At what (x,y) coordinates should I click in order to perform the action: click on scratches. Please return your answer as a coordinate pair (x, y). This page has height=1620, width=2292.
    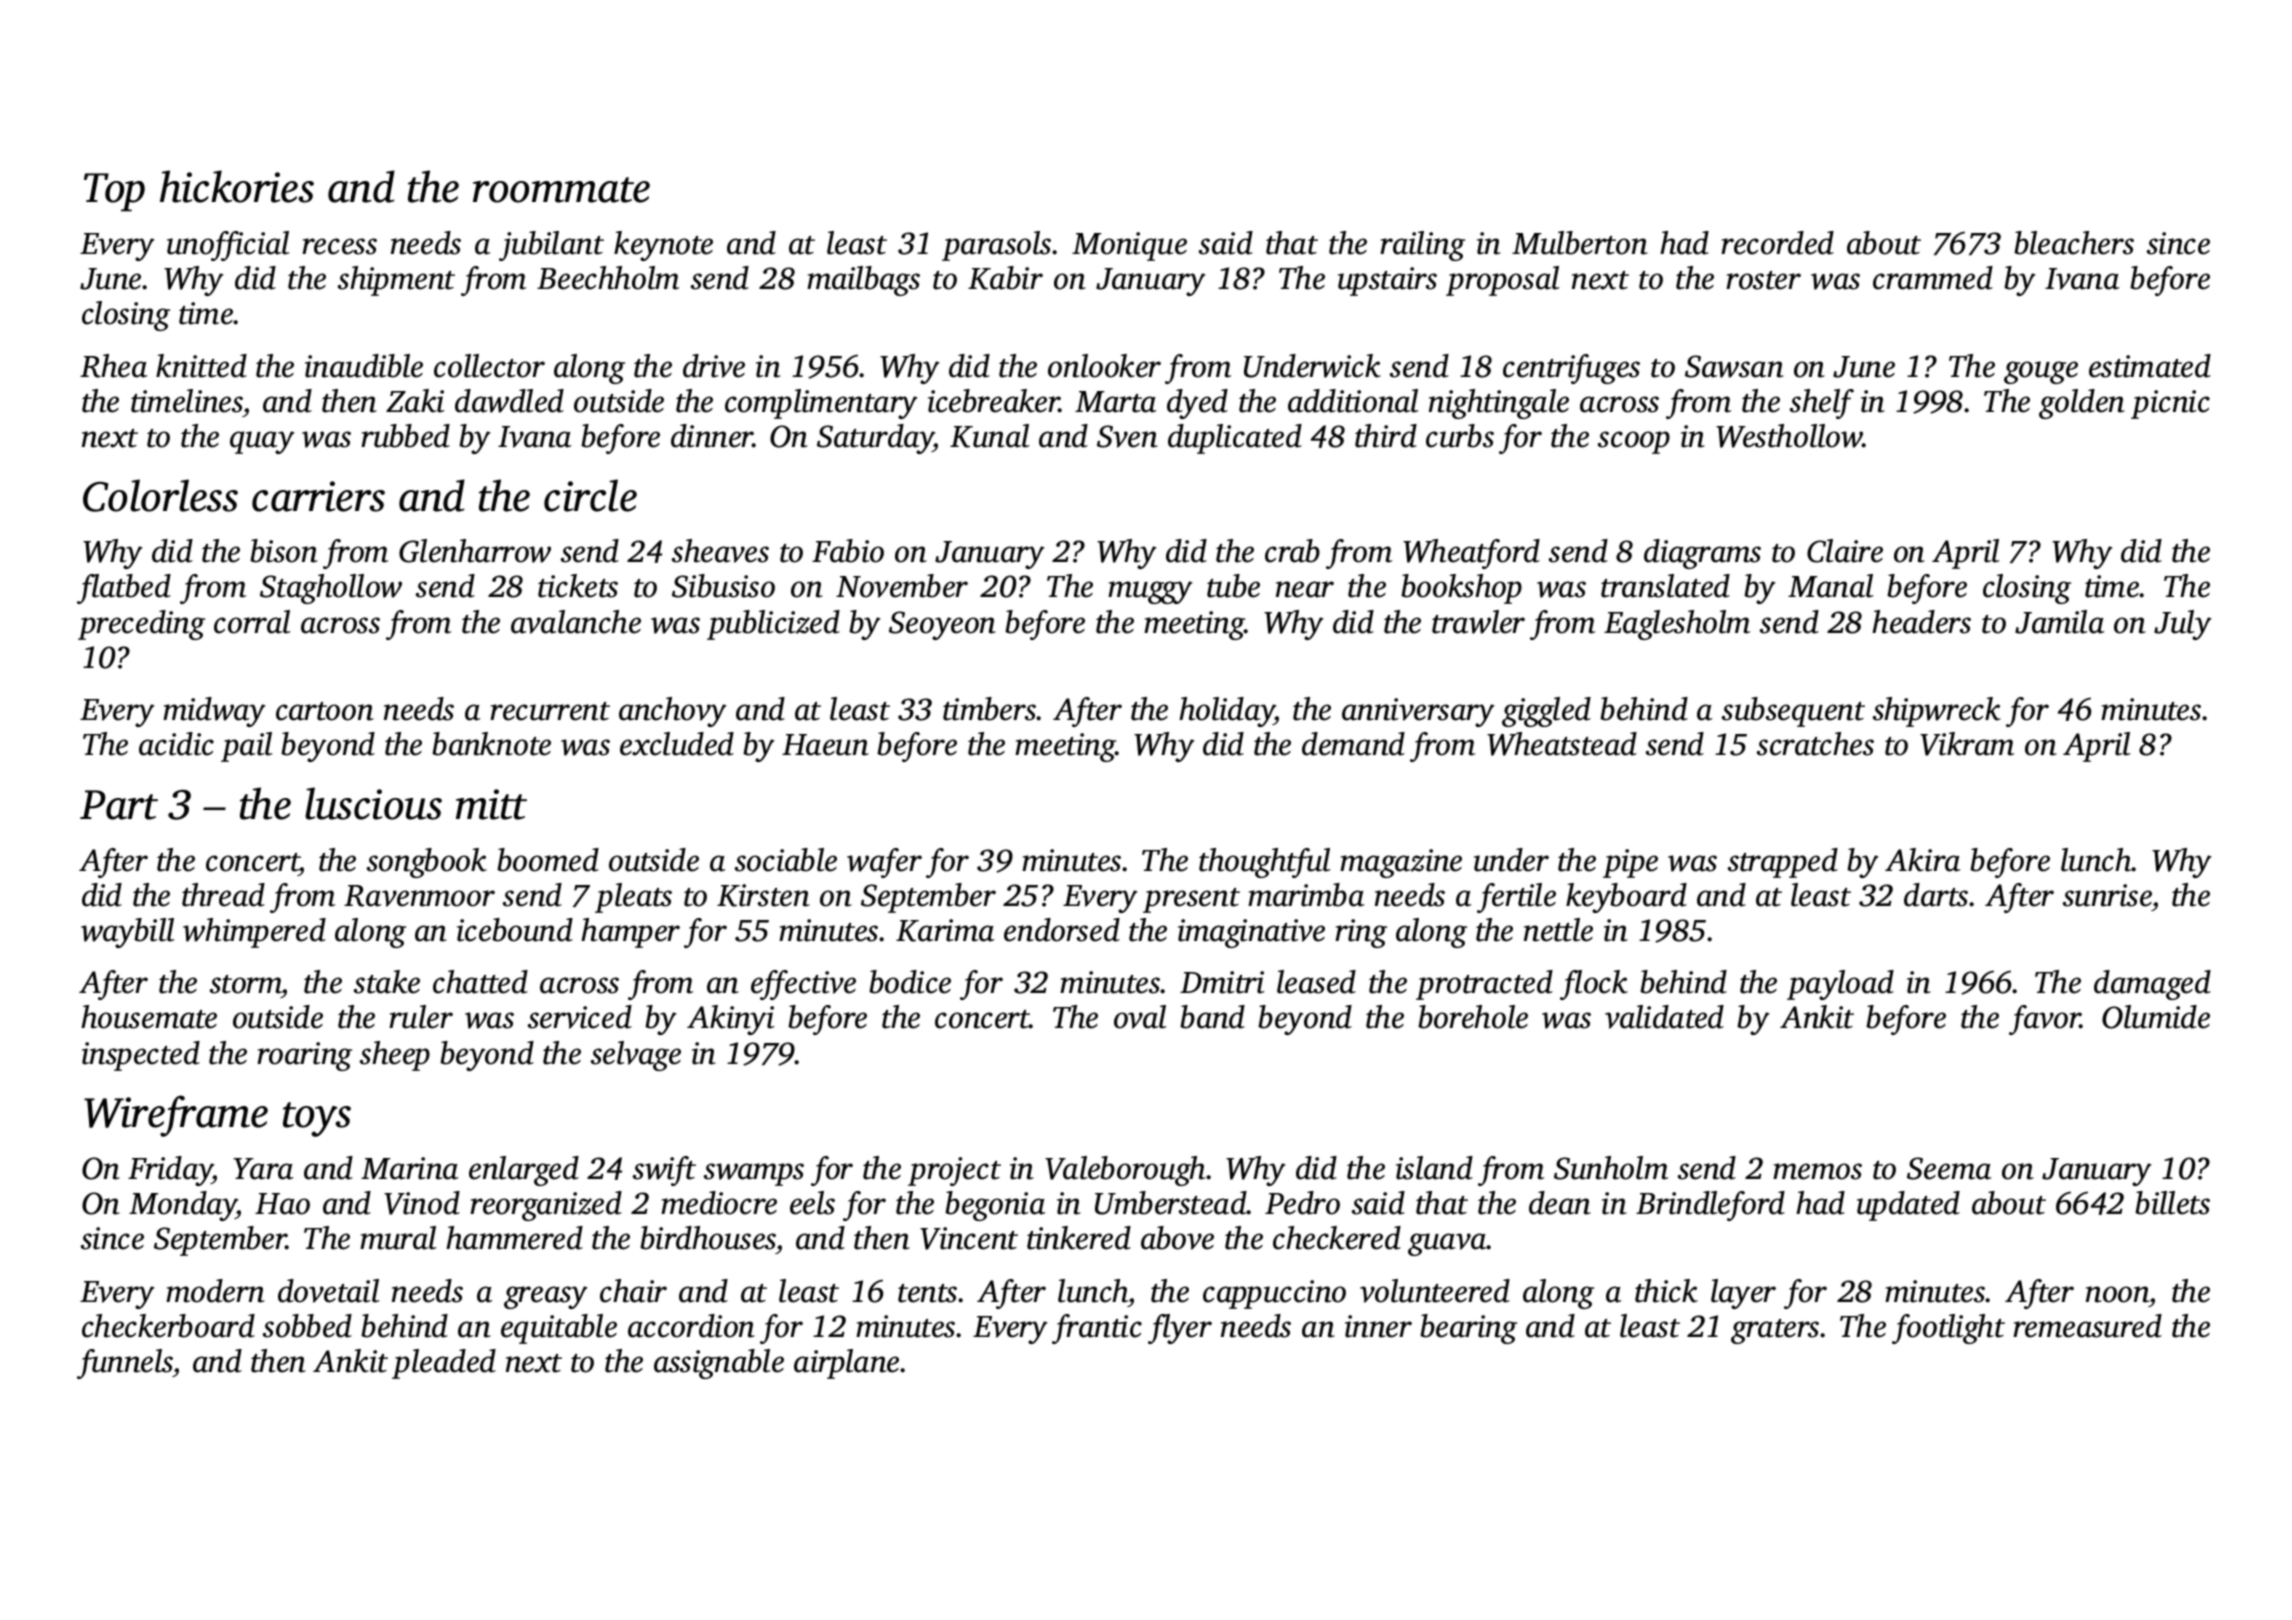
    Looking at the image, I should click on (1815, 744).
